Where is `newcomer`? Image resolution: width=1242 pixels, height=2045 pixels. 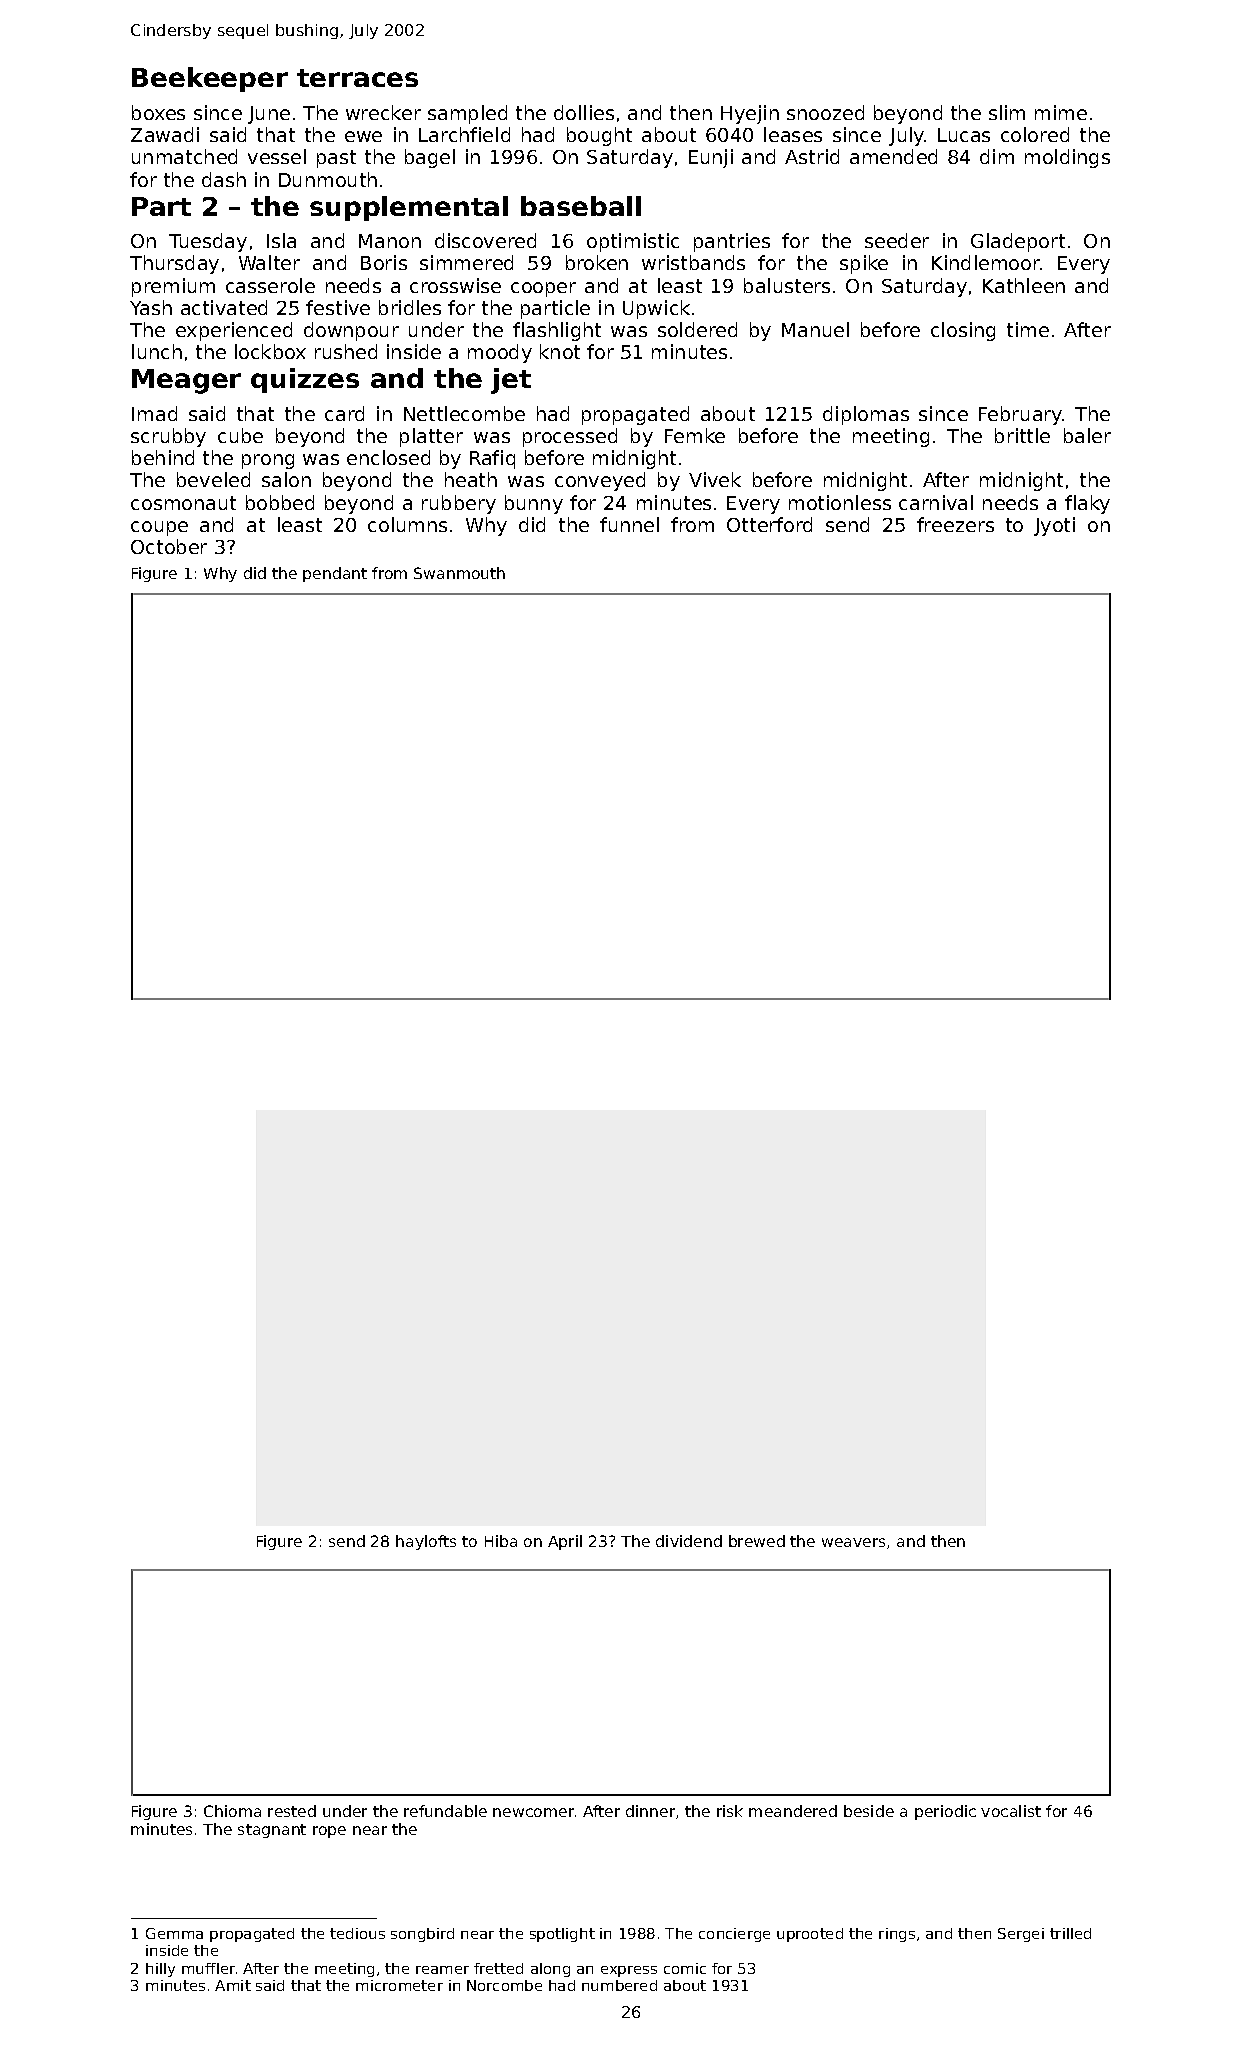 newcomer is located at coordinates (533, 1812).
